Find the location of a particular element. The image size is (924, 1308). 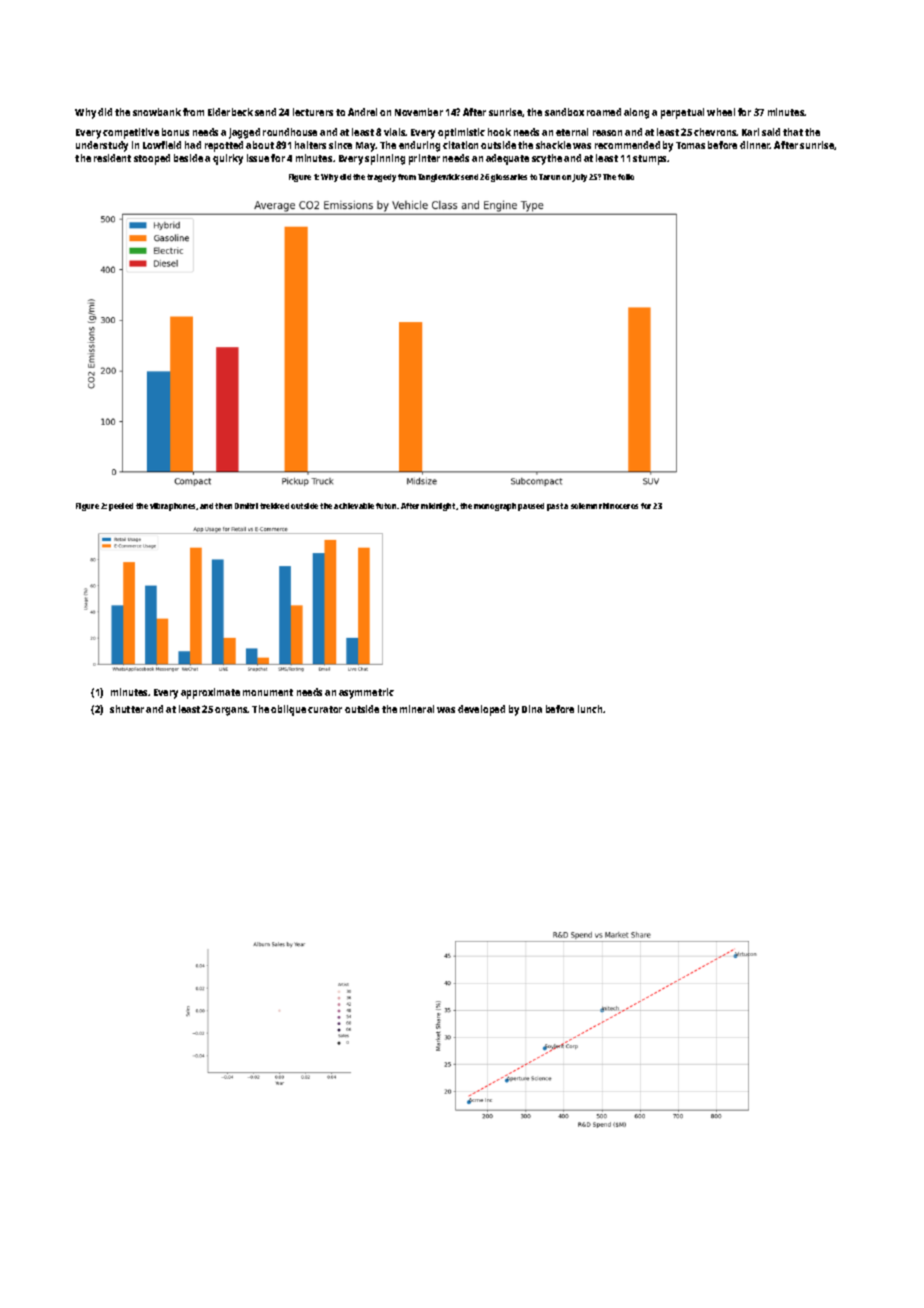

mineral is located at coordinates (417, 709).
